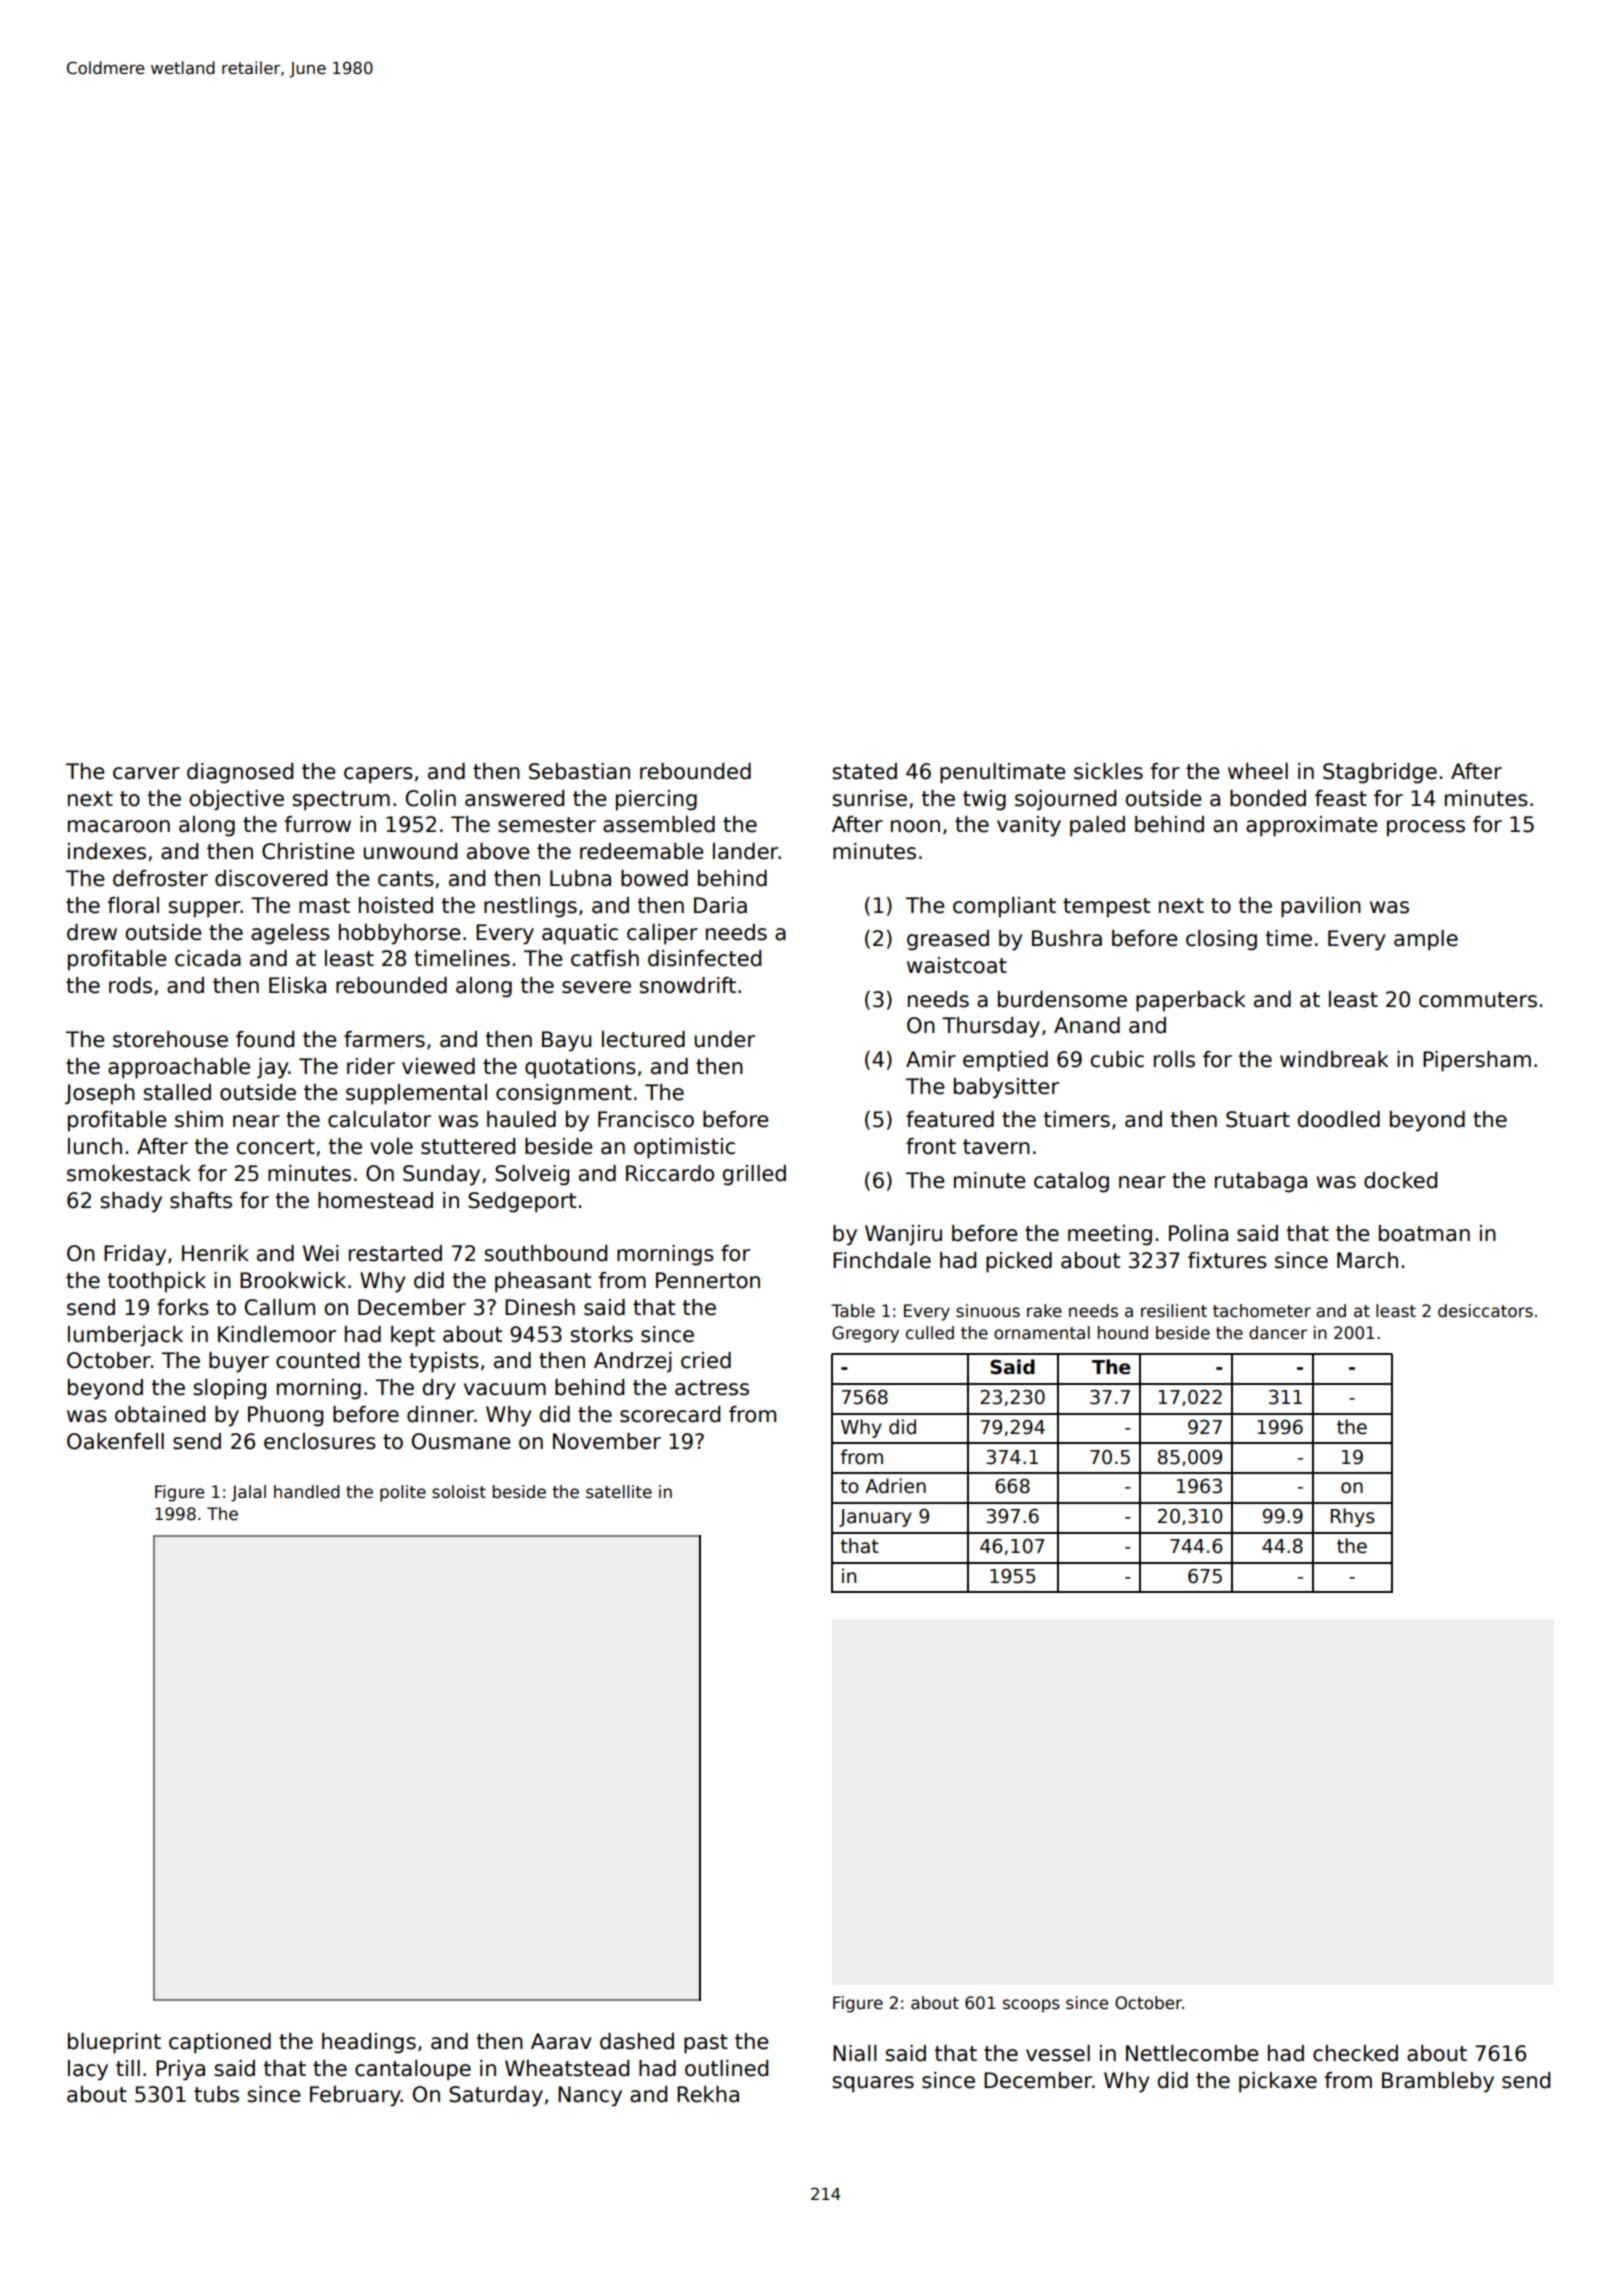 The image size is (1620, 2292). I want to click on objective, so click(236, 800).
